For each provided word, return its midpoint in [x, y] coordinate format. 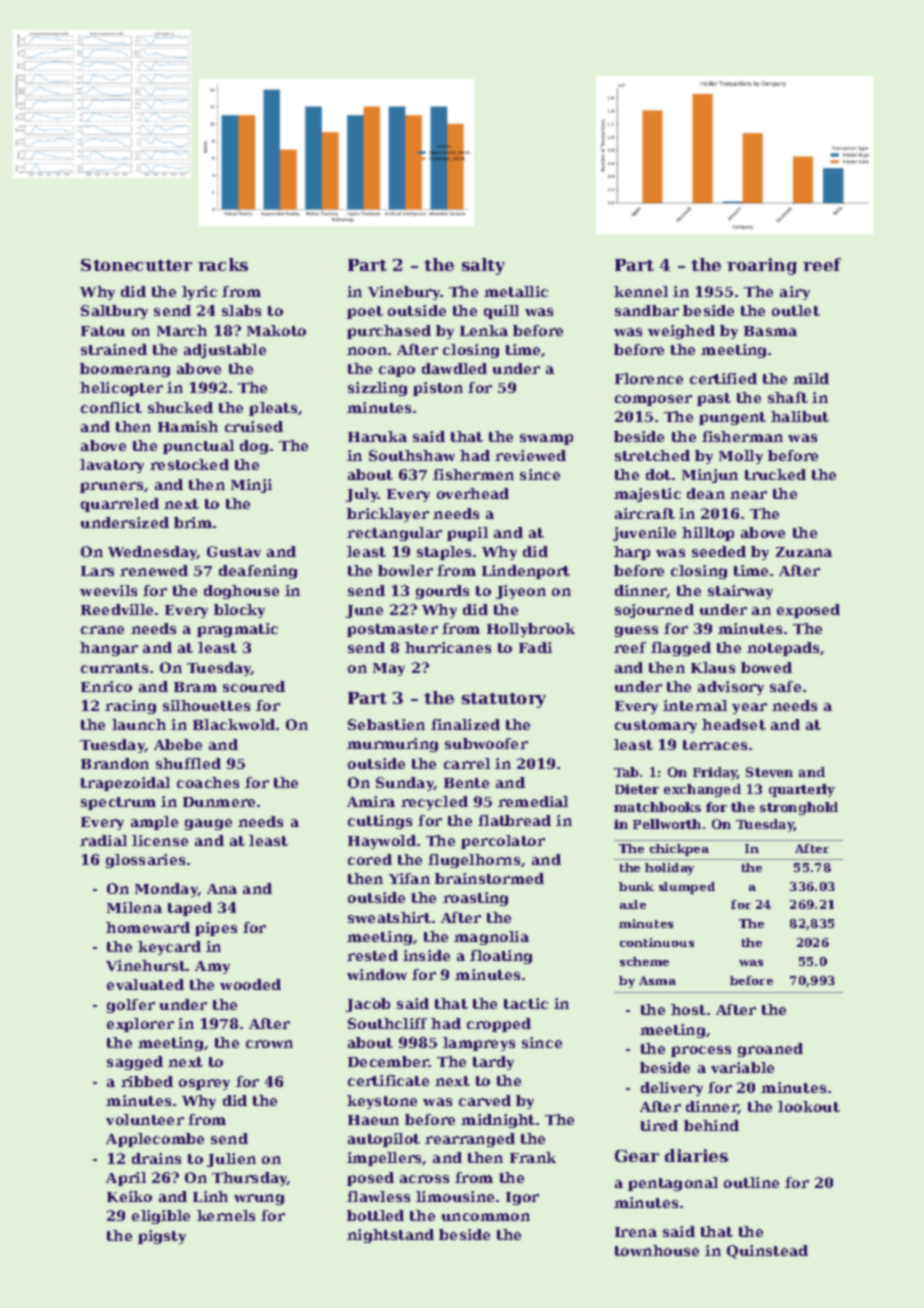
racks [223, 264]
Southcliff [387, 1023]
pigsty [162, 1237]
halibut [800, 416]
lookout [809, 1106]
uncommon [486, 1217]
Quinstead [767, 1252]
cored [370, 859]
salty [483, 266]
